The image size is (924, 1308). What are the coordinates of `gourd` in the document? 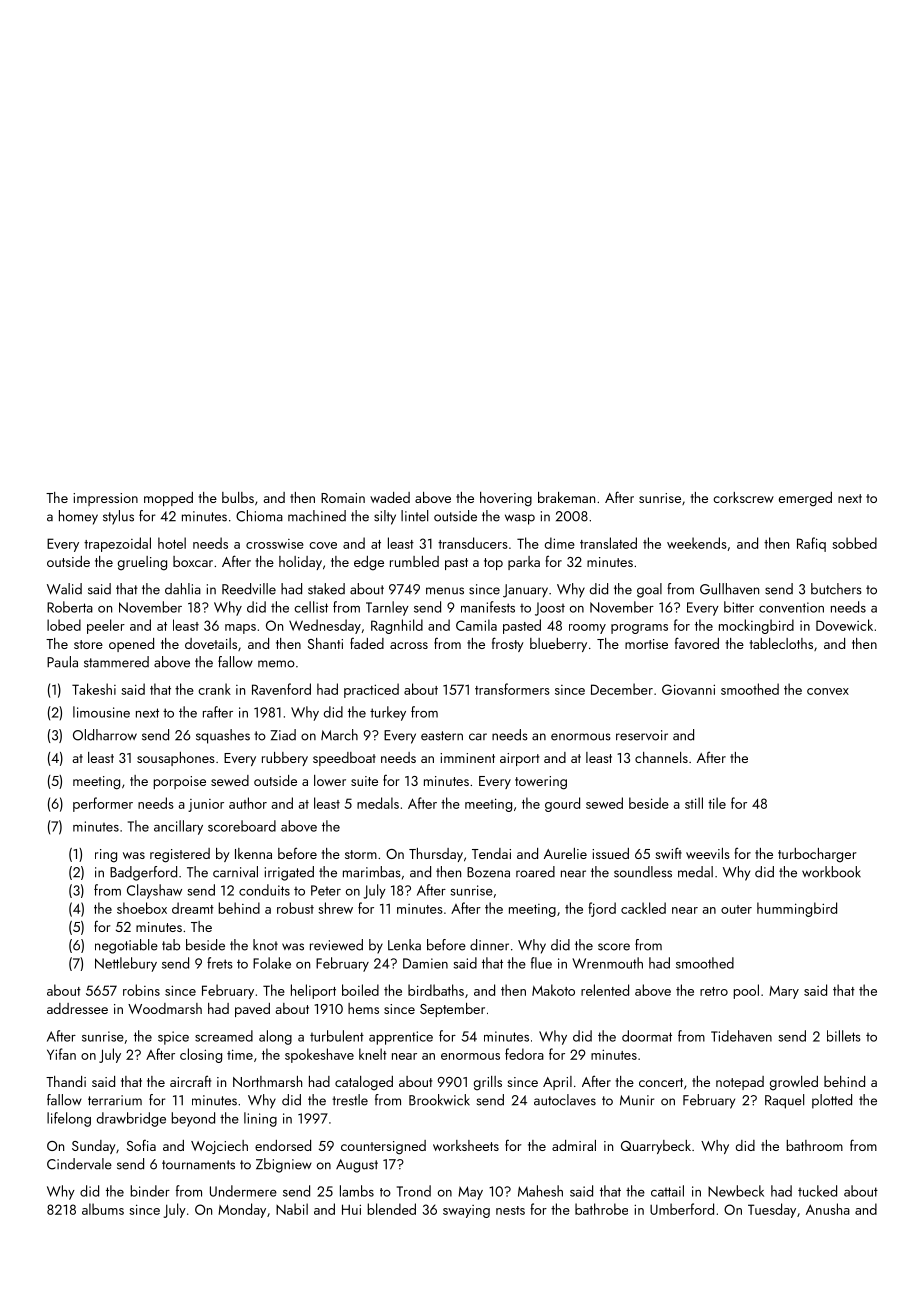 It's located at (562, 804).
